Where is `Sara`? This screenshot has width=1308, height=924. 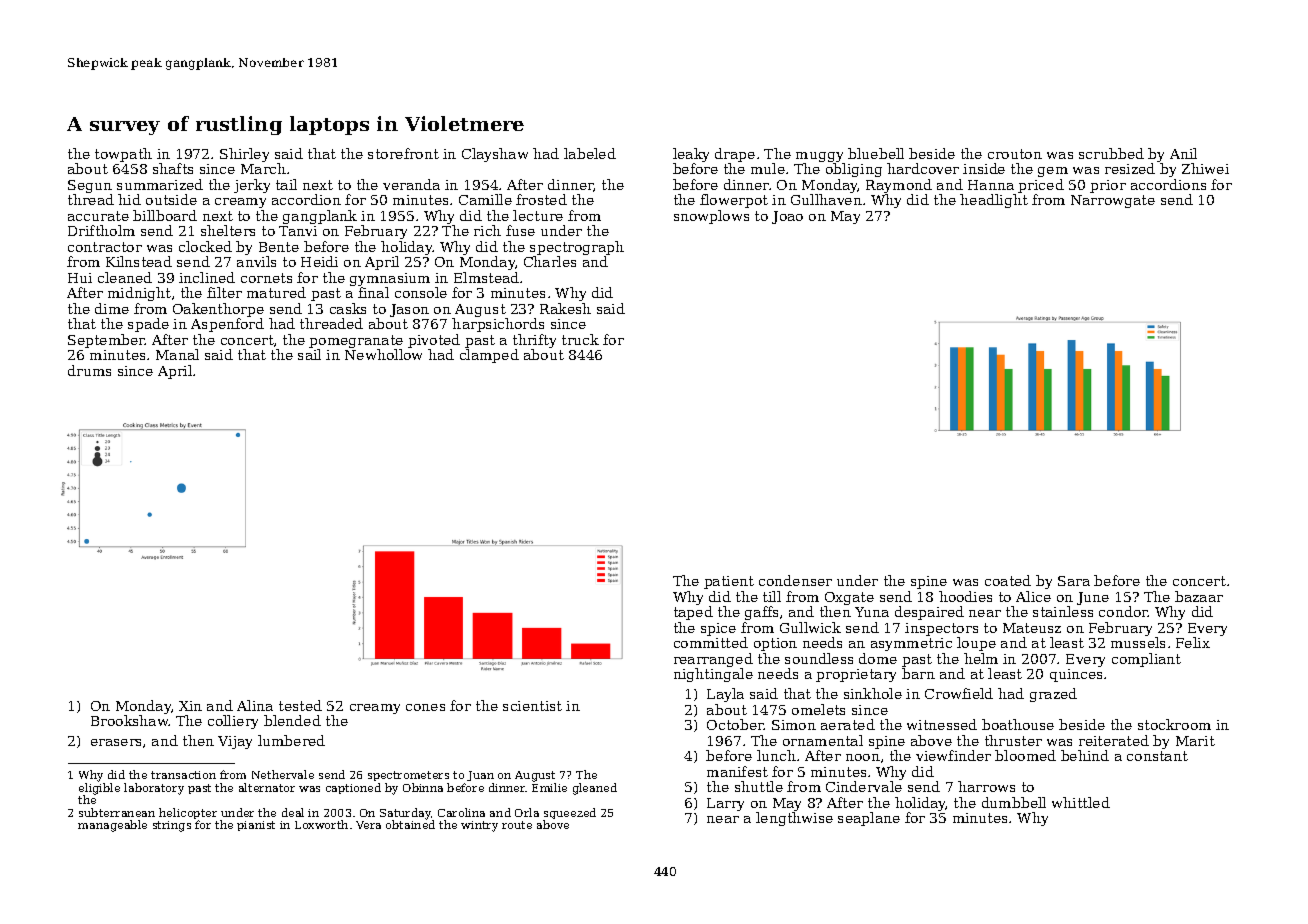
Sara is located at coordinates (1074, 581).
